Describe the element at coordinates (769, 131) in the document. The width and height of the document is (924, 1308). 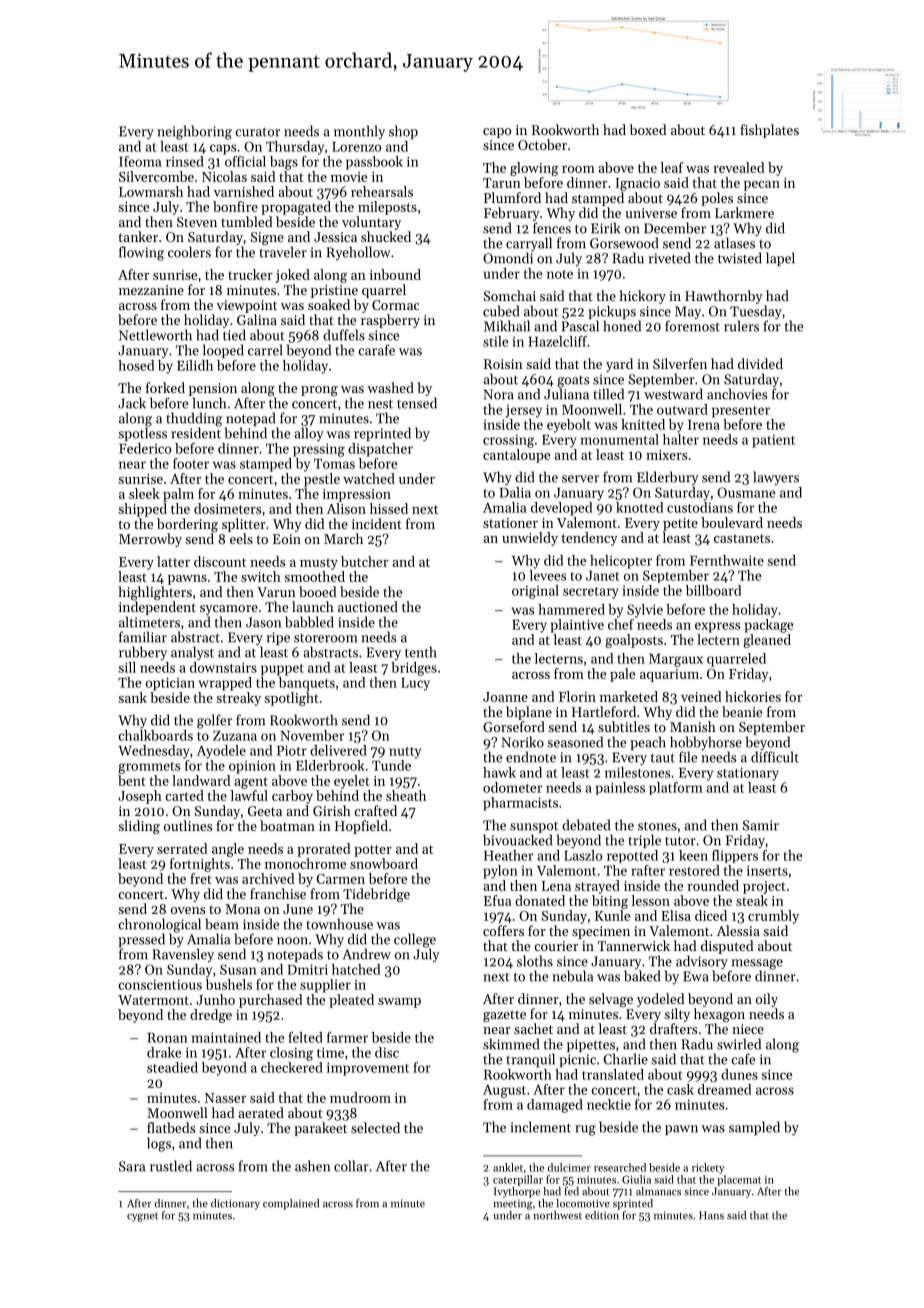
I see `fishplates` at that location.
